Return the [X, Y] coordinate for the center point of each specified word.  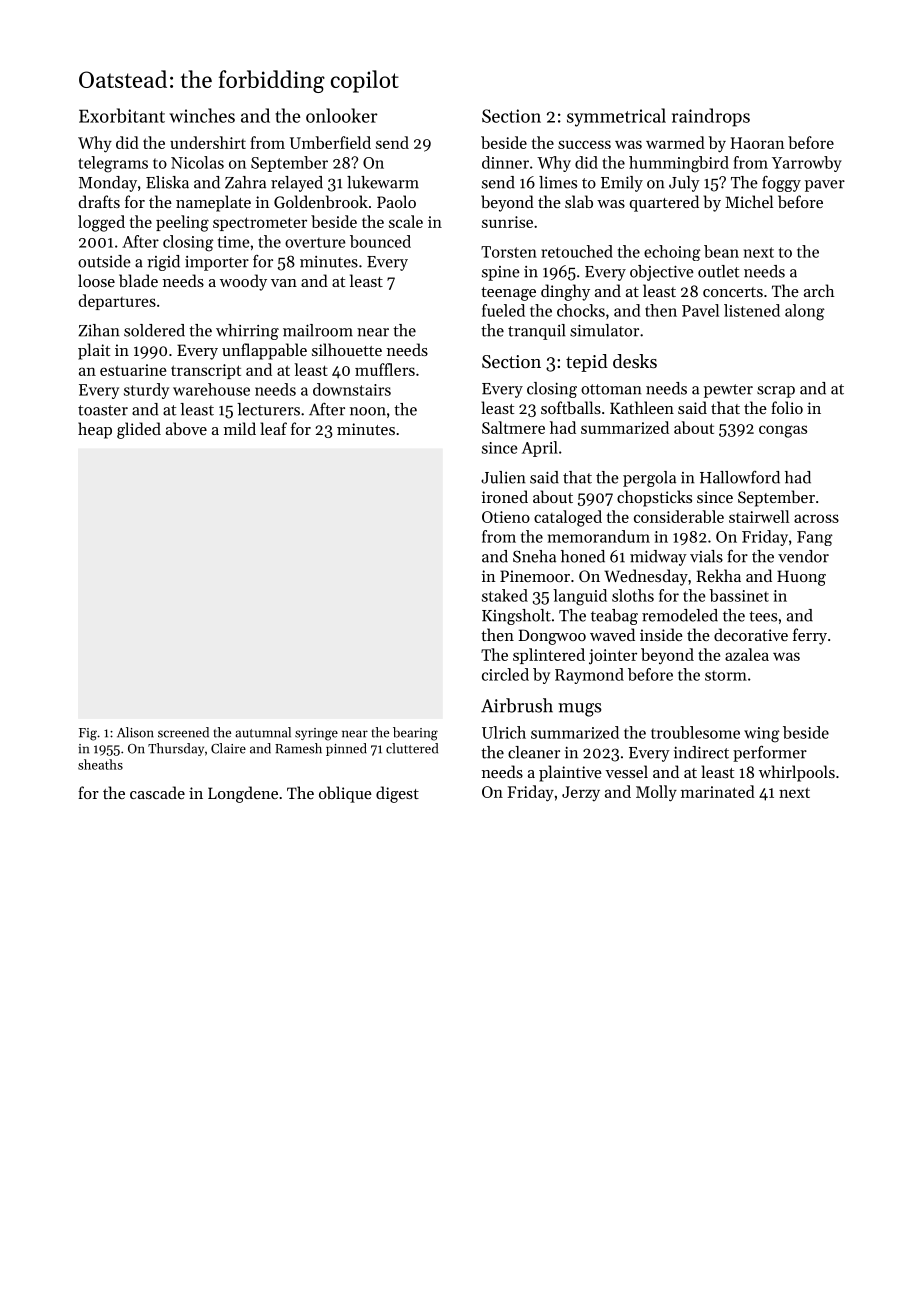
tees [763, 616]
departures [117, 302]
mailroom [318, 330]
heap [95, 430]
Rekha [718, 575]
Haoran [757, 143]
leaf [273, 428]
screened [183, 732]
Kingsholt [516, 617]
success [584, 144]
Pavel [700, 310]
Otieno [506, 517]
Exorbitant [122, 115]
